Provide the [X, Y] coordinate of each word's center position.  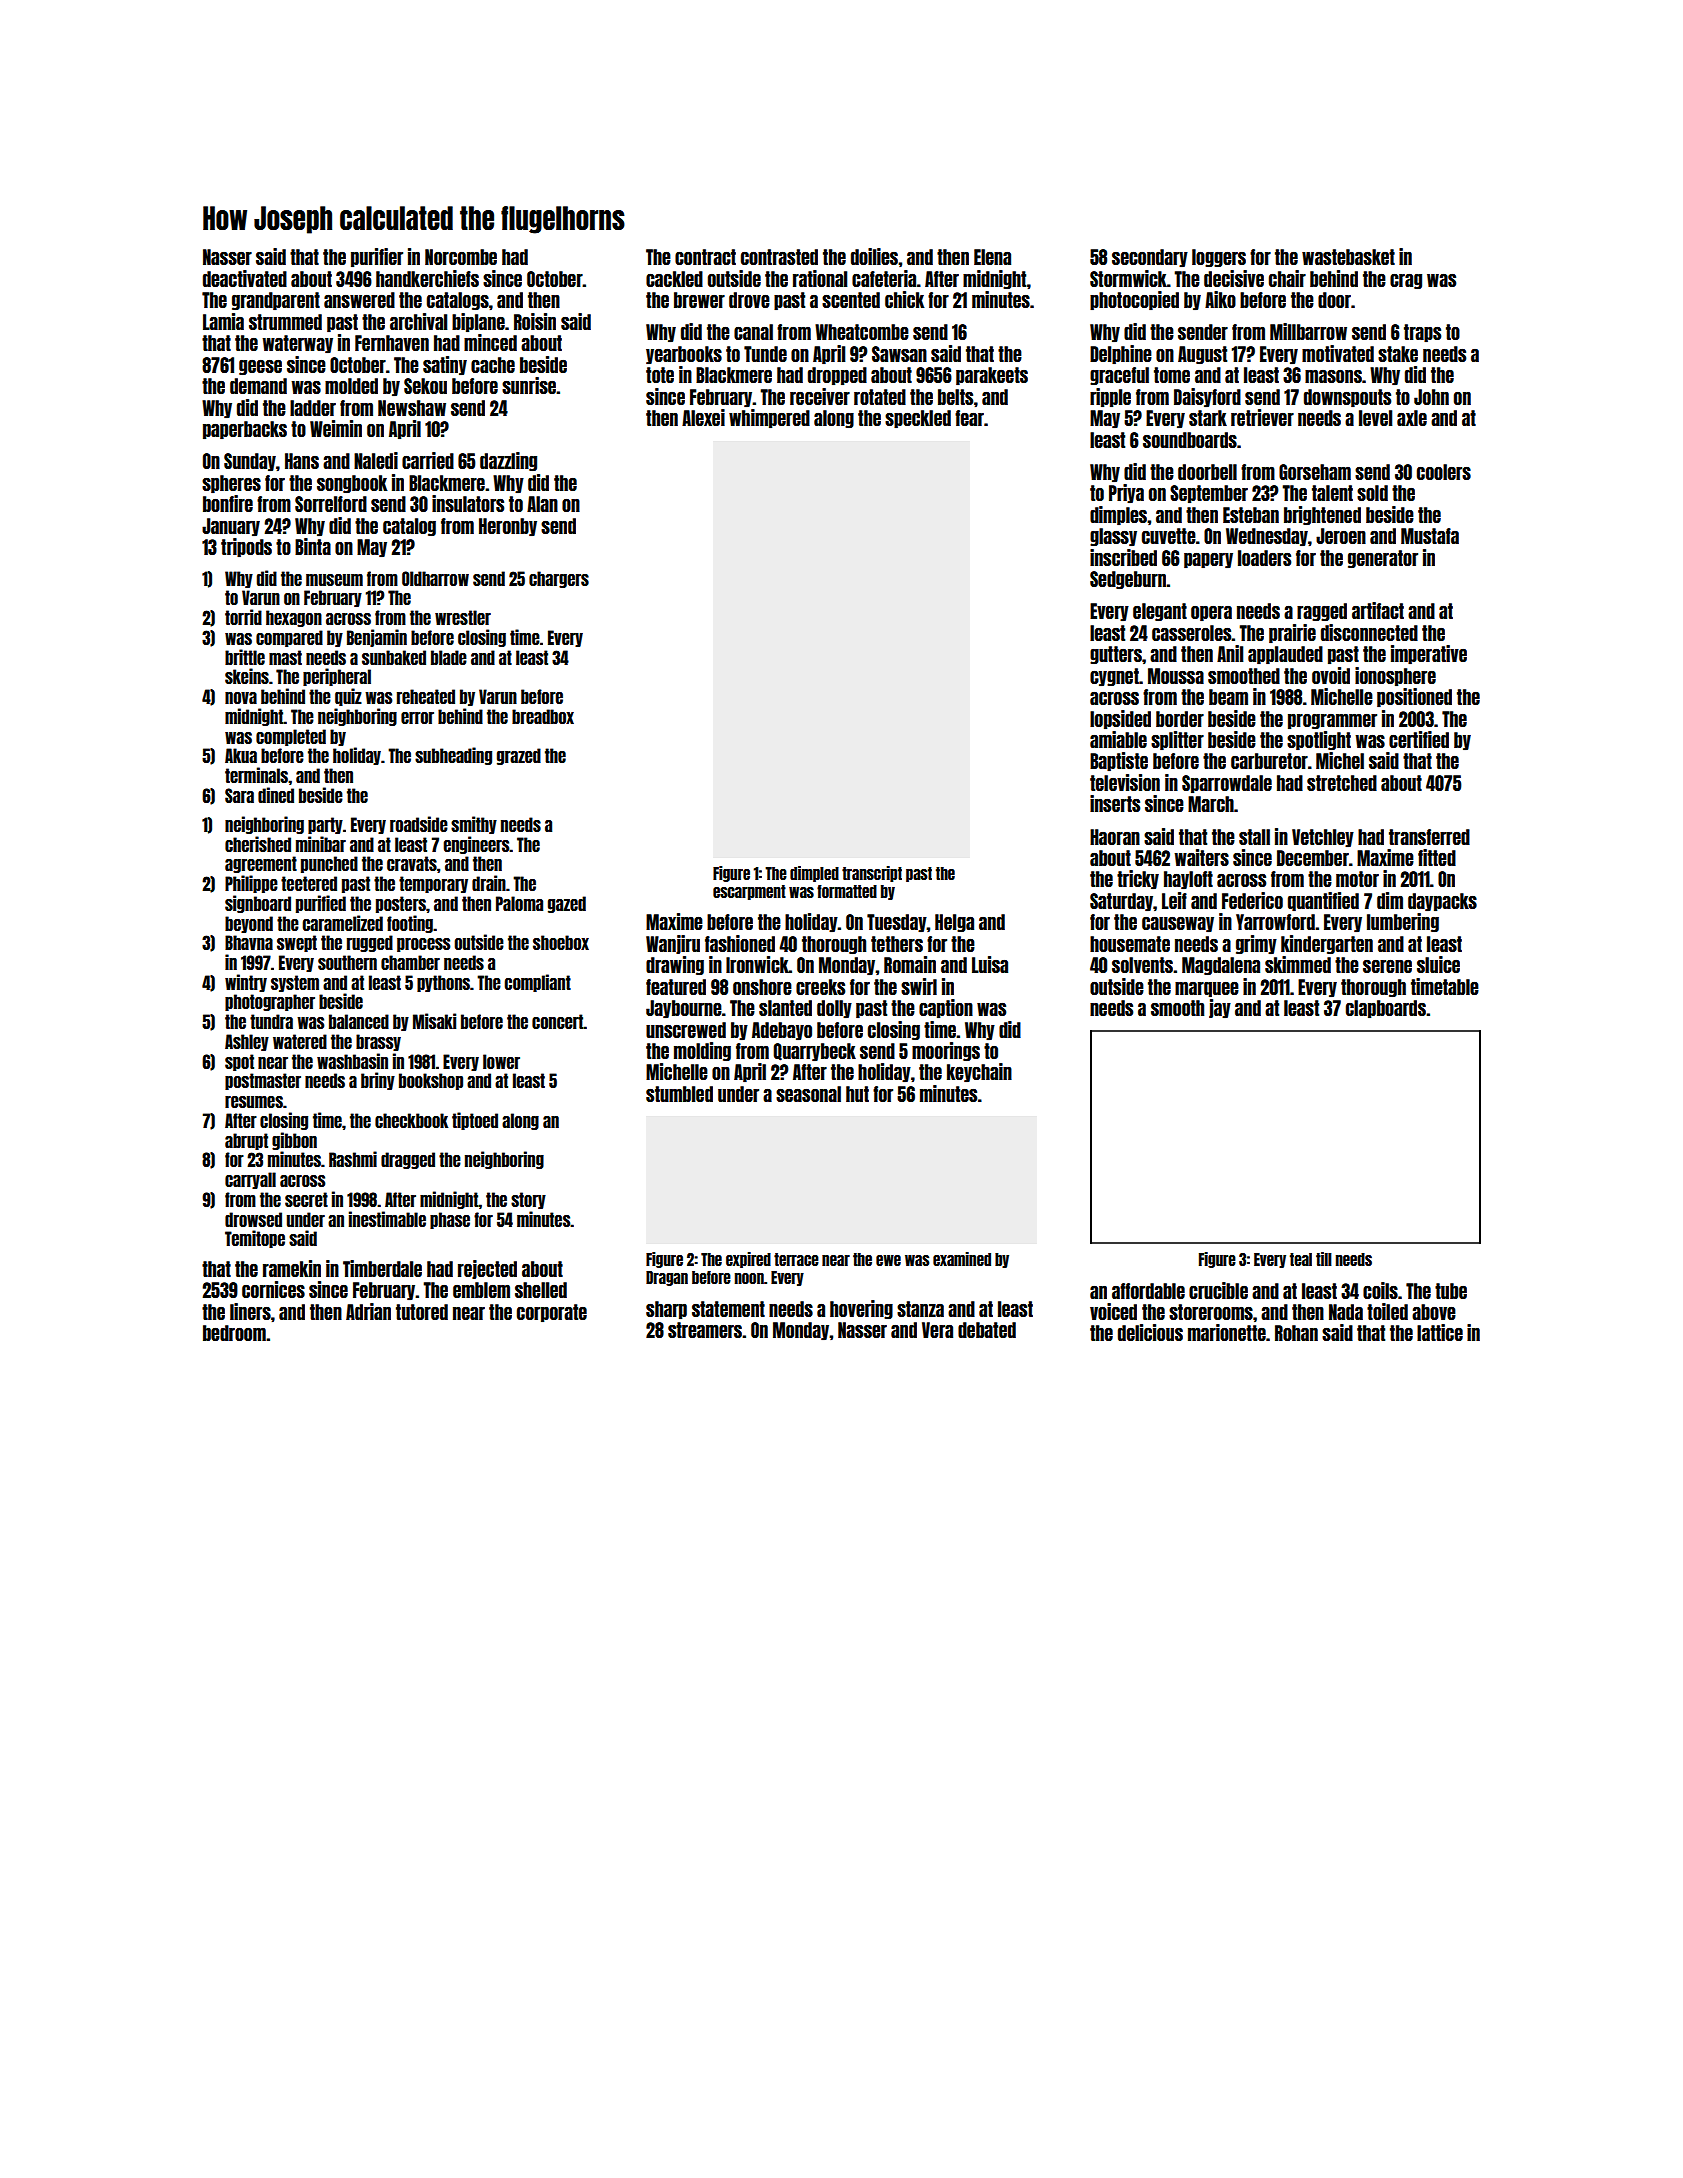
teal [1301, 1259]
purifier [377, 258]
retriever [1262, 417]
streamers [705, 1330]
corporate [552, 1313]
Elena [992, 257]
